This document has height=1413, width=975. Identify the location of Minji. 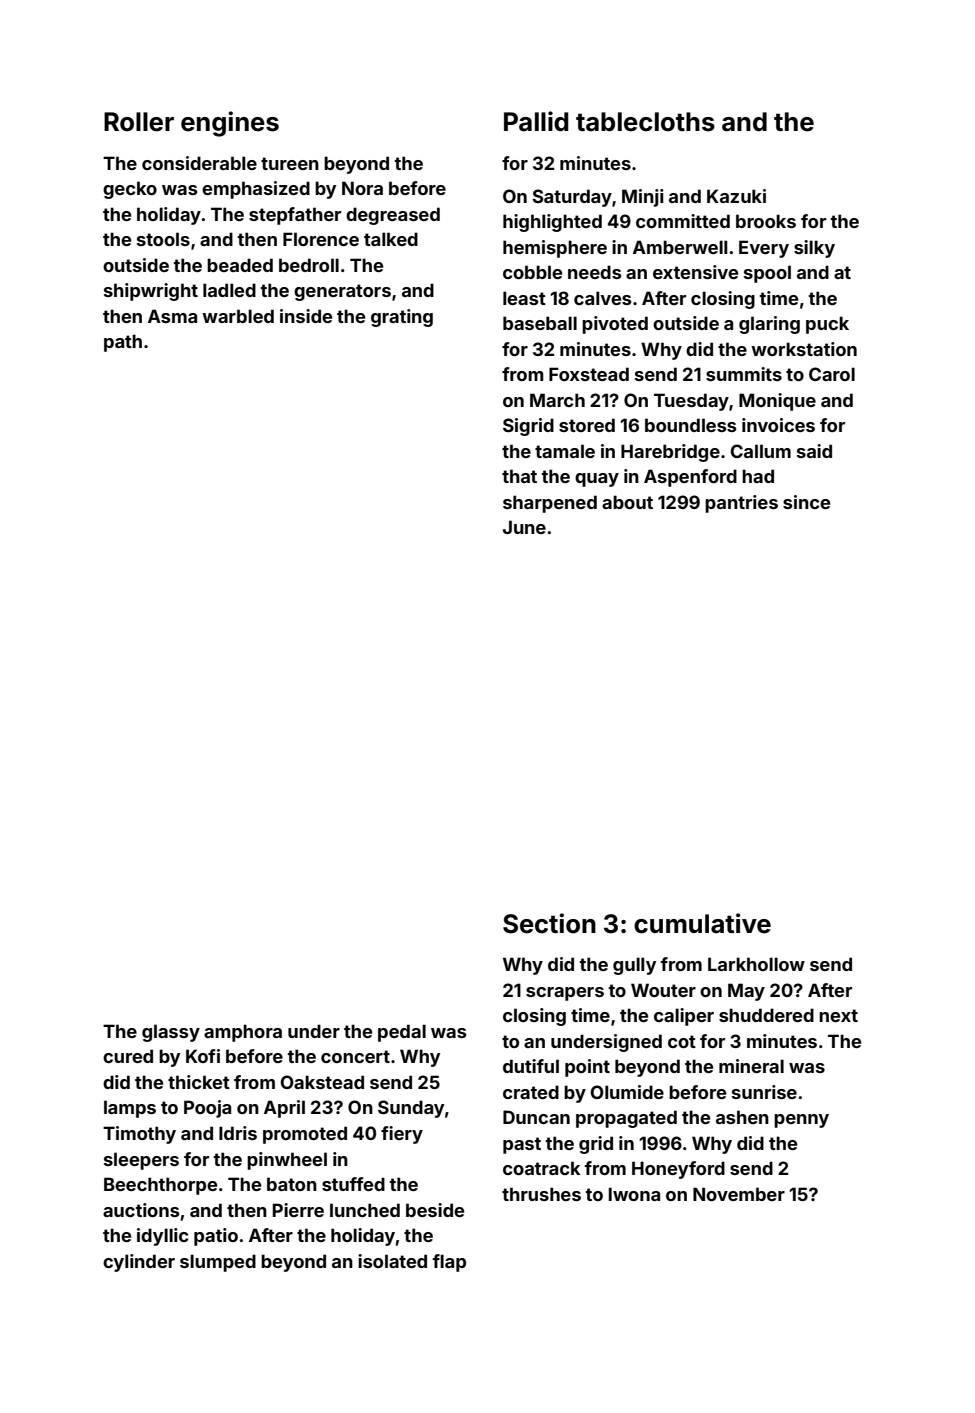
(643, 198).
